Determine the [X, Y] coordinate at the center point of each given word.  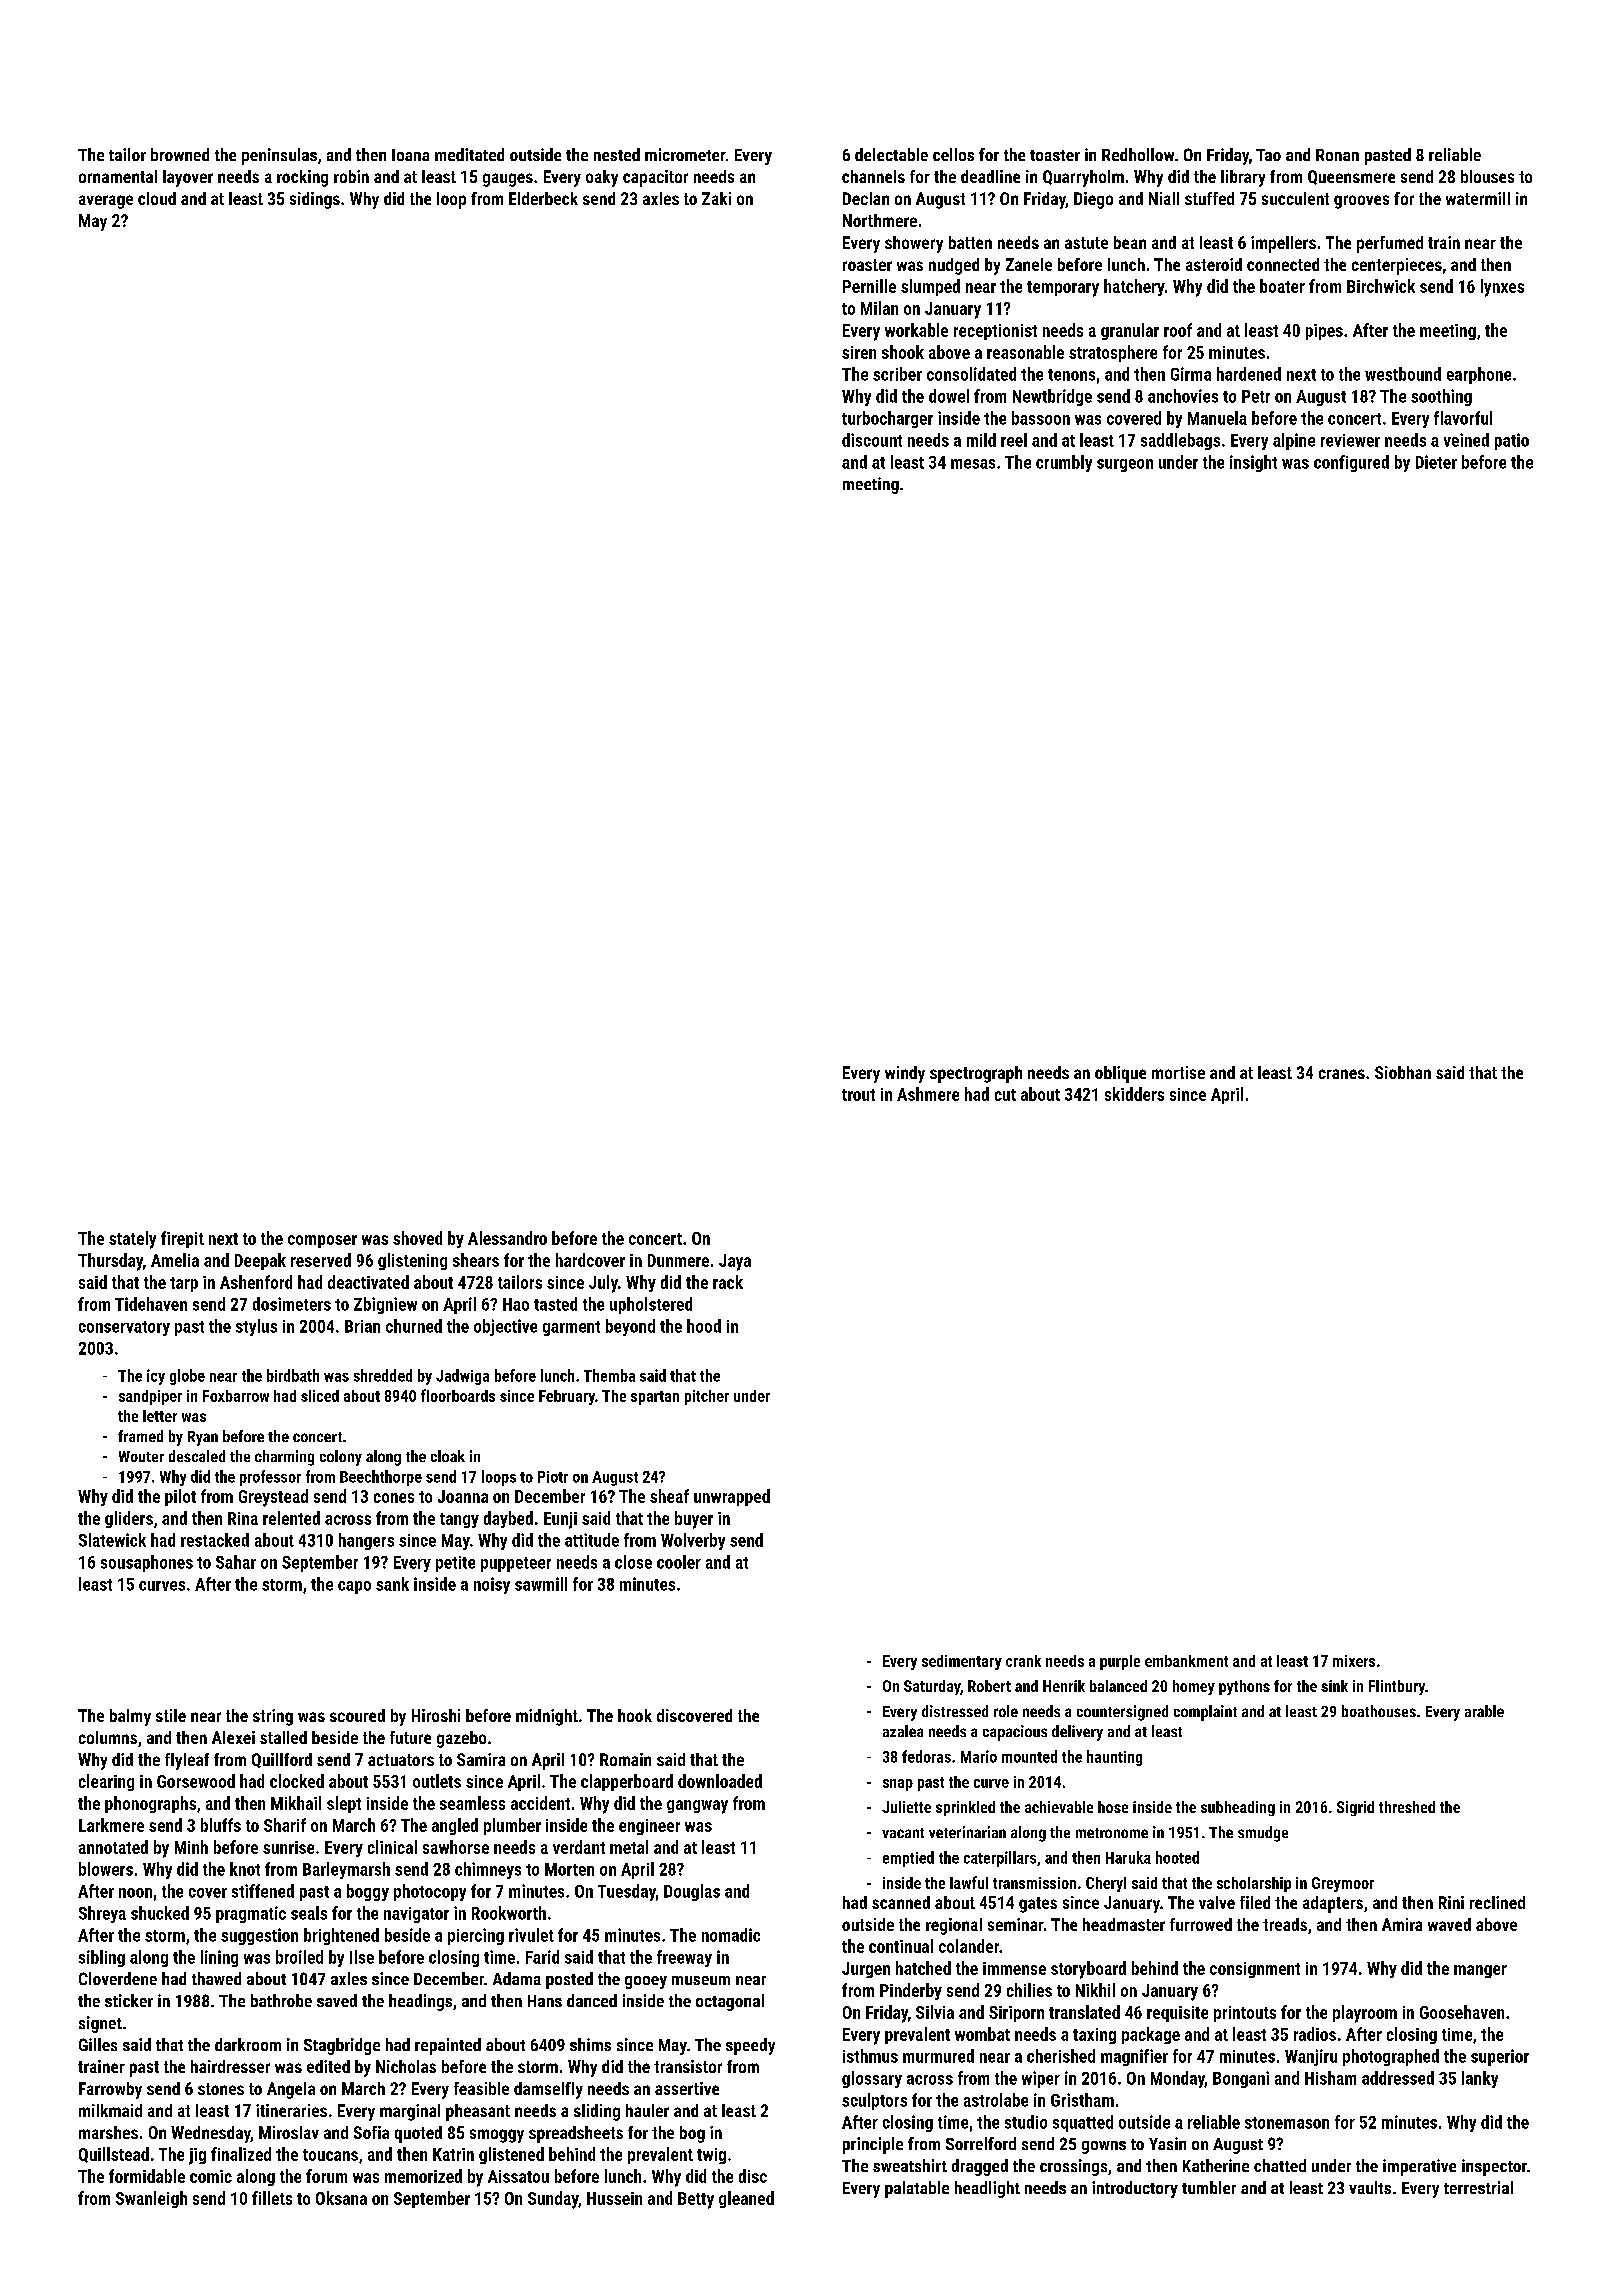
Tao [1268, 155]
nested [617, 154]
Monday [1178, 2079]
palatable [917, 2189]
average [106, 202]
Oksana [341, 2198]
